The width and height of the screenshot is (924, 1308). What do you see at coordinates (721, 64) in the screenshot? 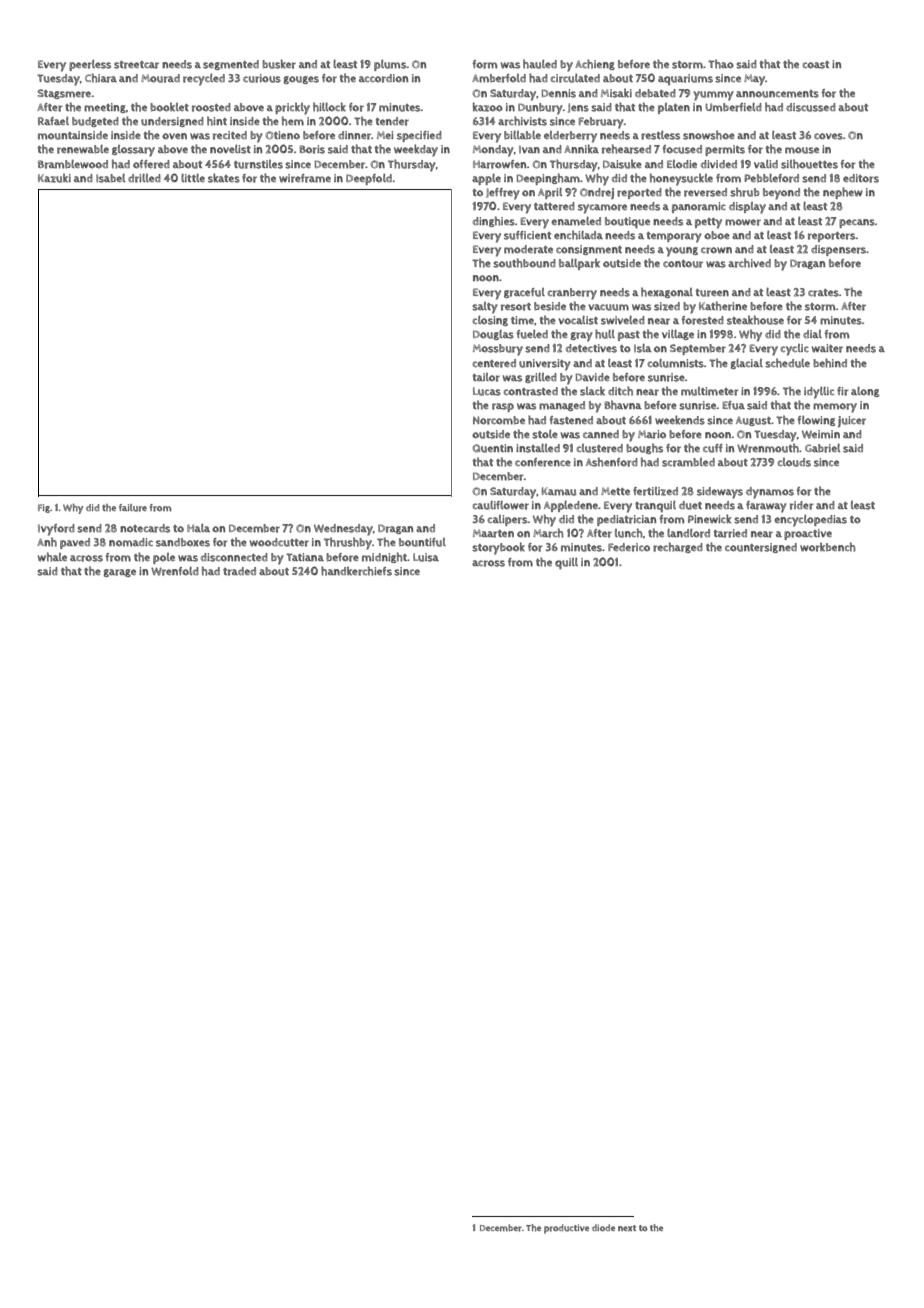
I see `Thao` at bounding box center [721, 64].
